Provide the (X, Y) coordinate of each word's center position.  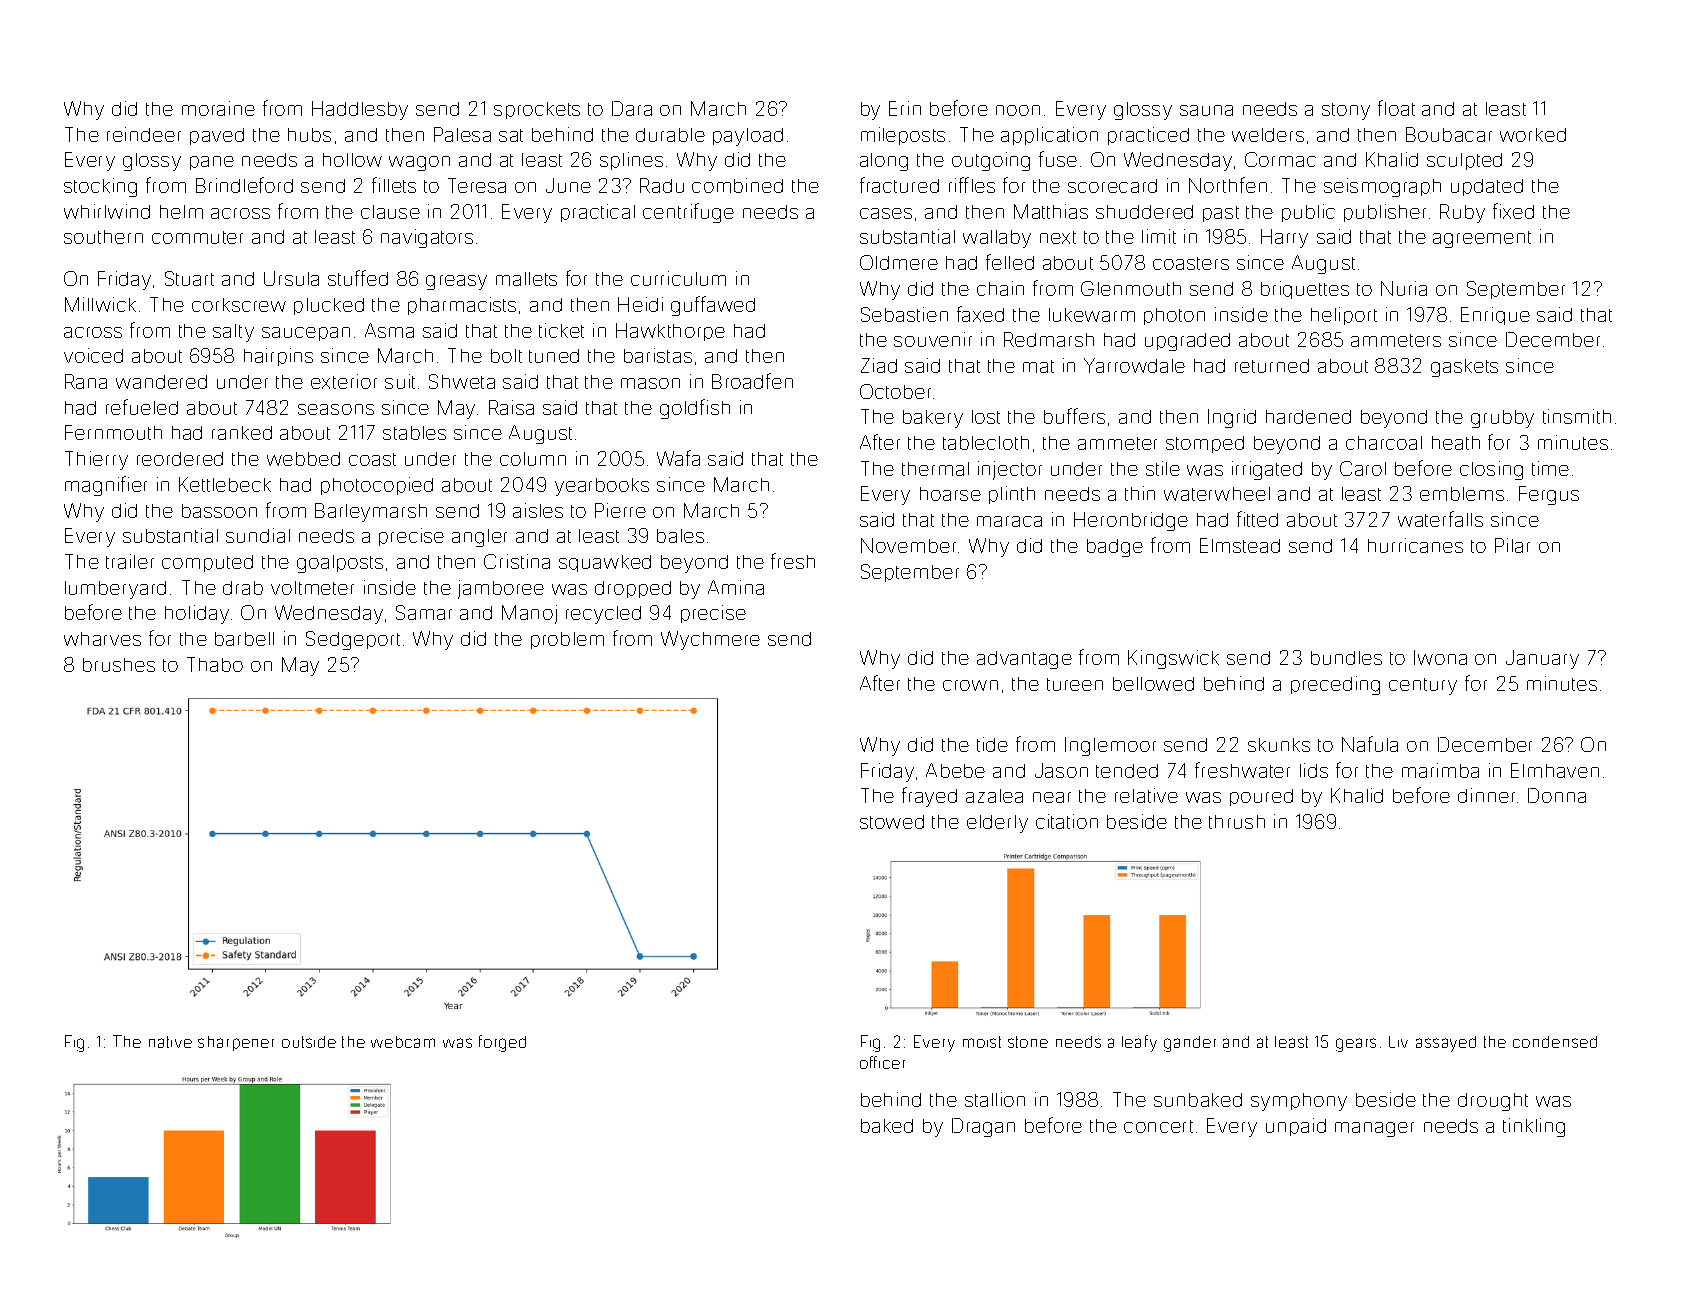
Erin (905, 108)
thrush (1237, 822)
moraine (218, 108)
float (1396, 108)
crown (970, 685)
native (170, 1042)
